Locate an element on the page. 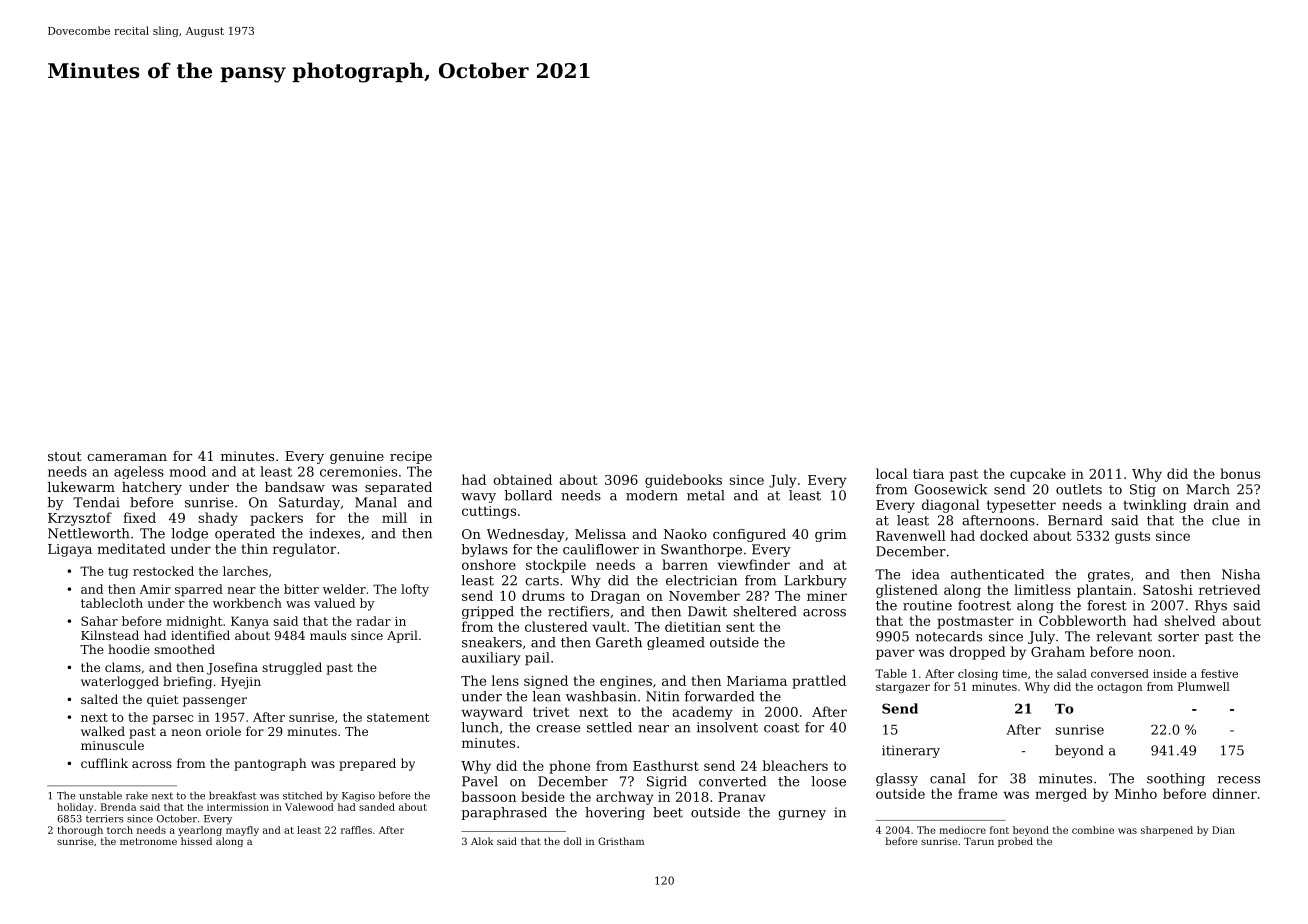 Image resolution: width=1308 pixels, height=924 pixels. cuttings is located at coordinates (489, 512).
